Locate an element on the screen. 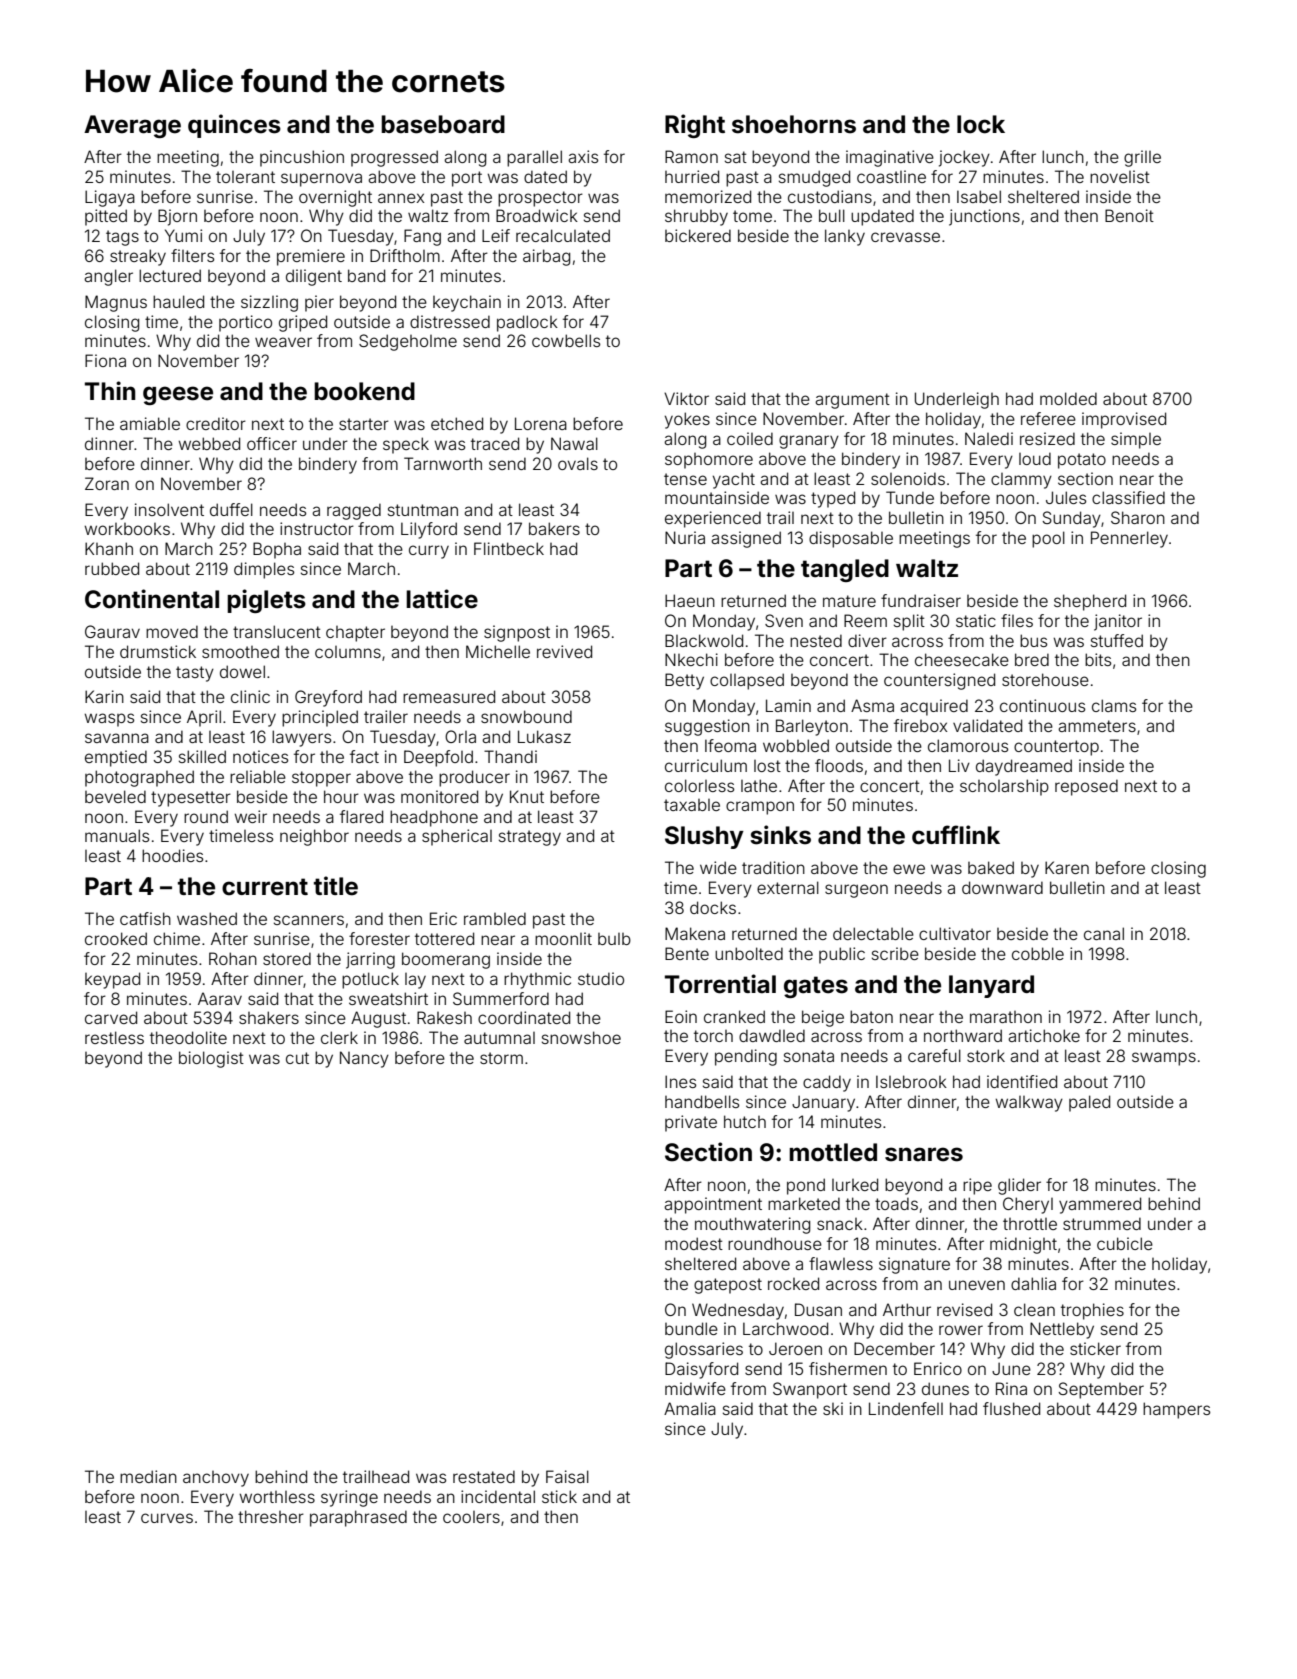  assigned is located at coordinates (746, 539).
